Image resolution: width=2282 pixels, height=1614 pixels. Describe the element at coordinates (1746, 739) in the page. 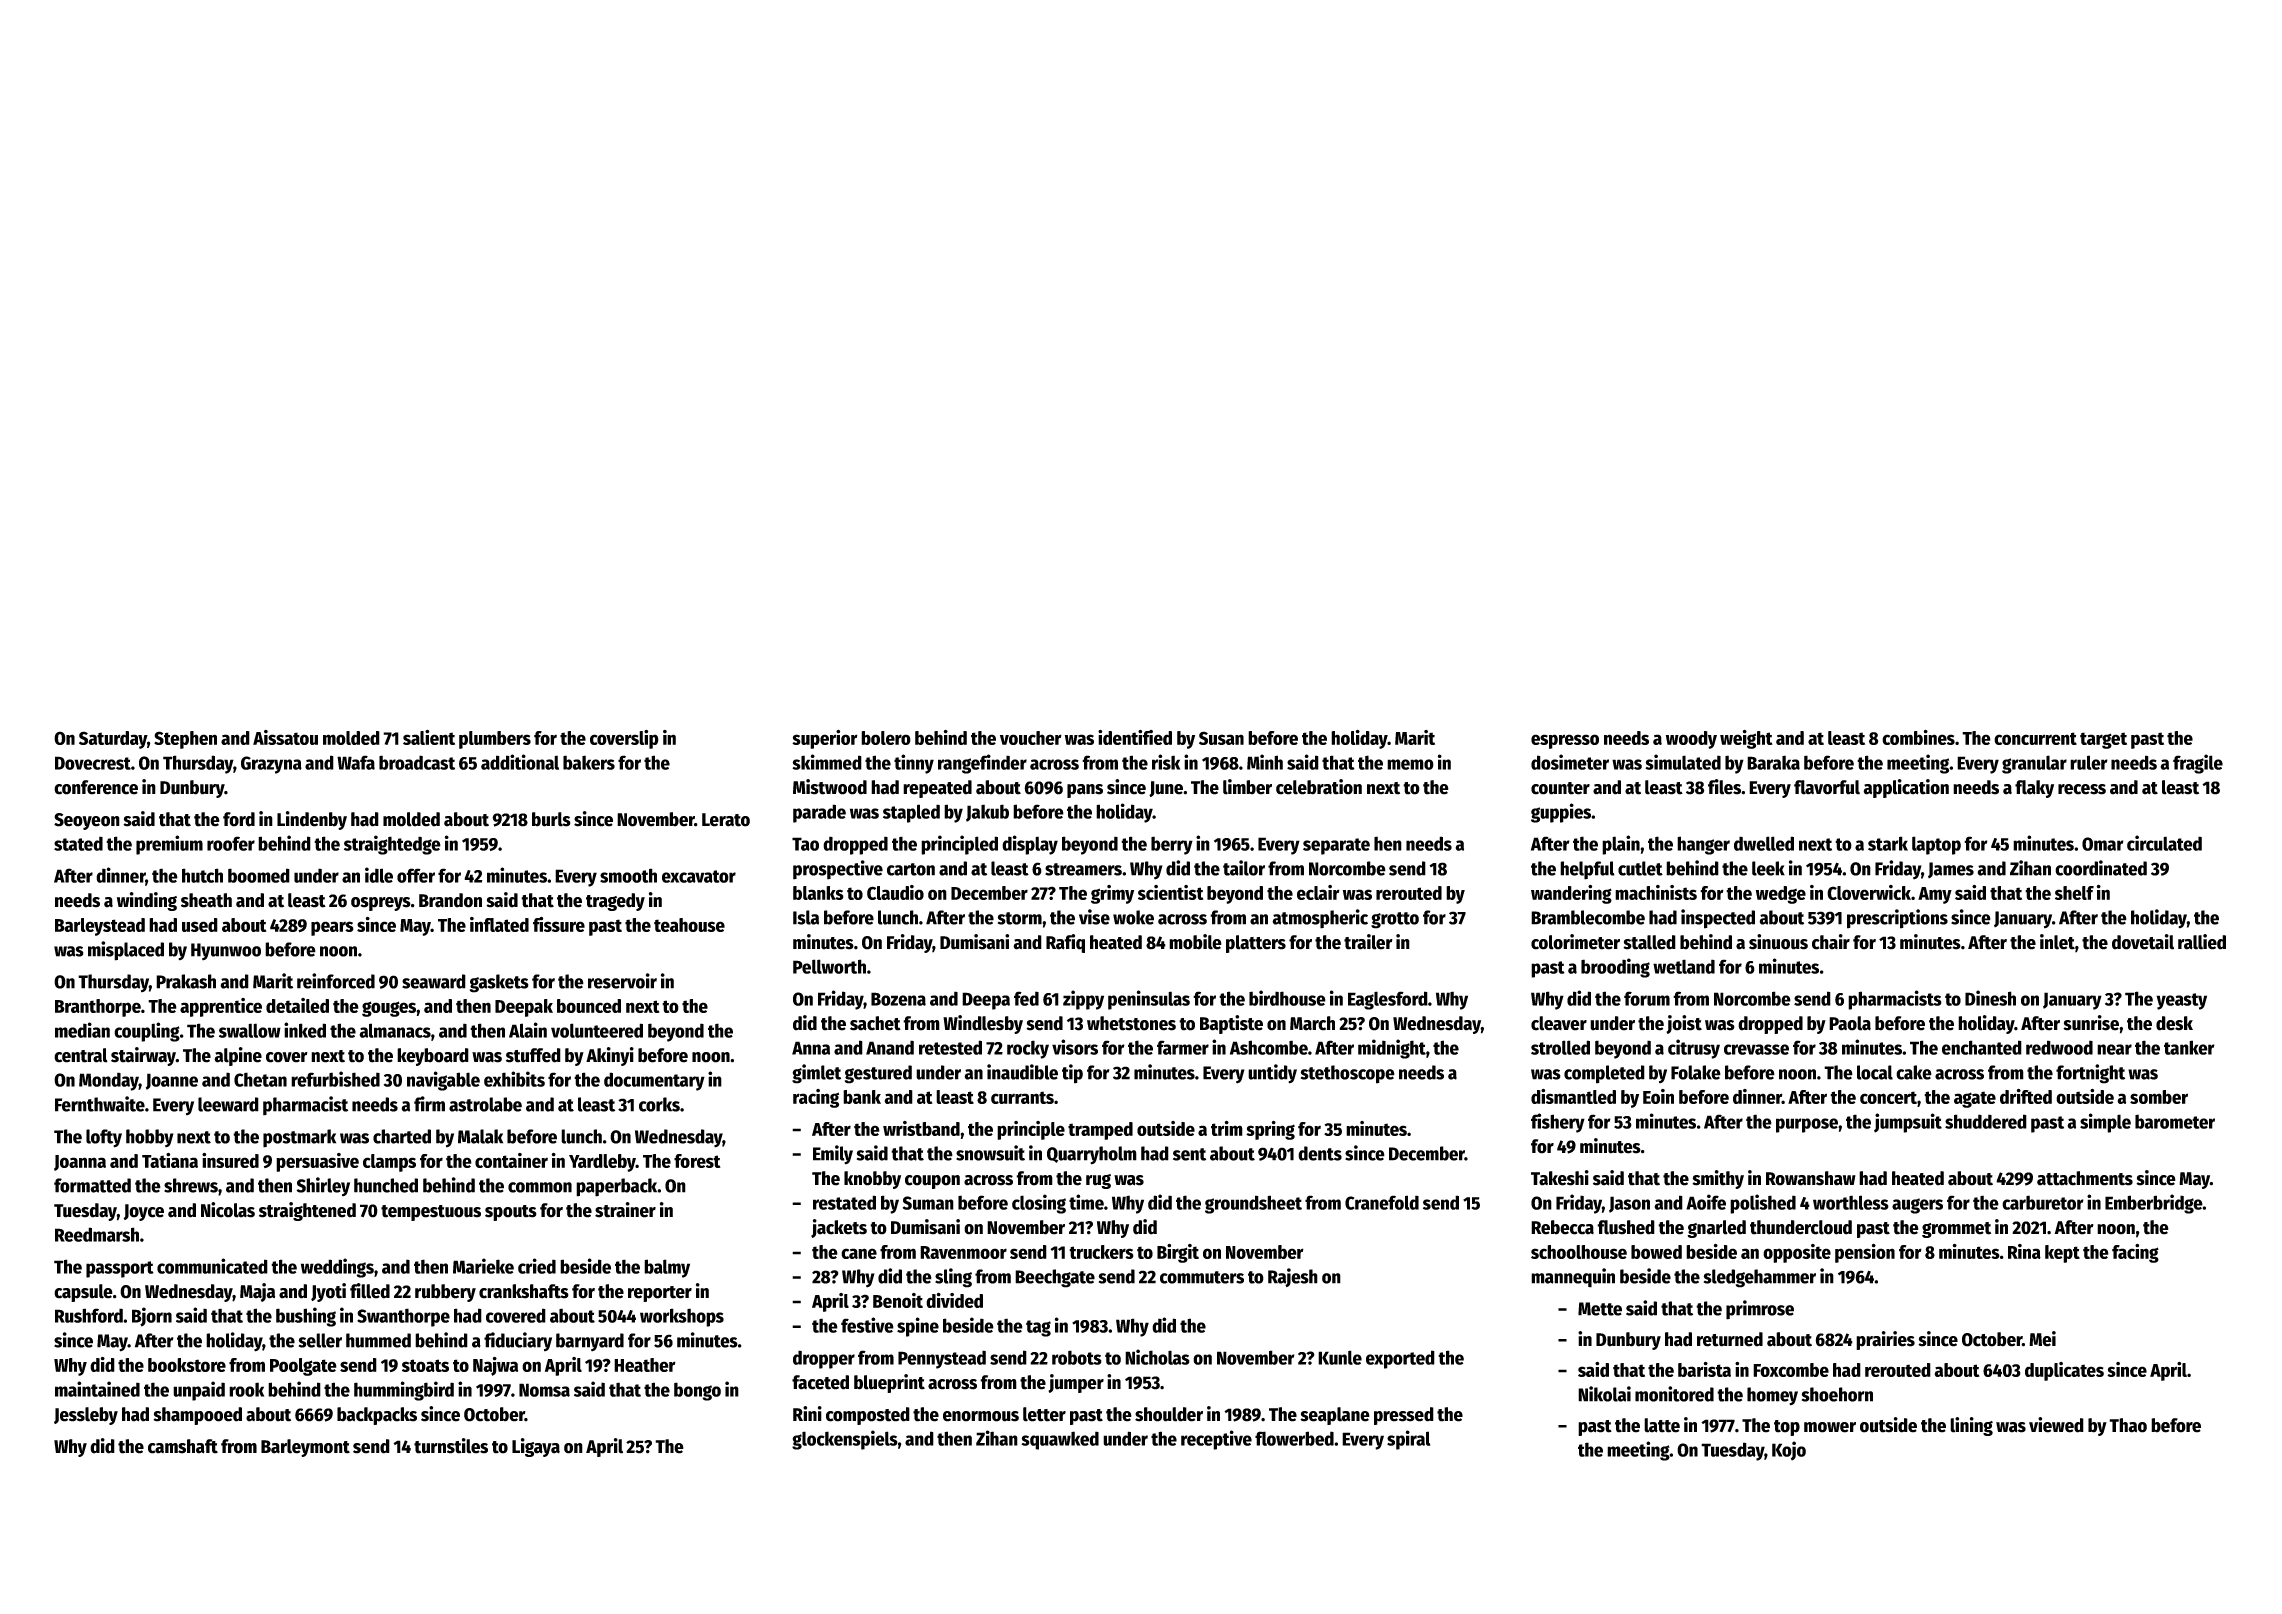

I see `weight` at that location.
